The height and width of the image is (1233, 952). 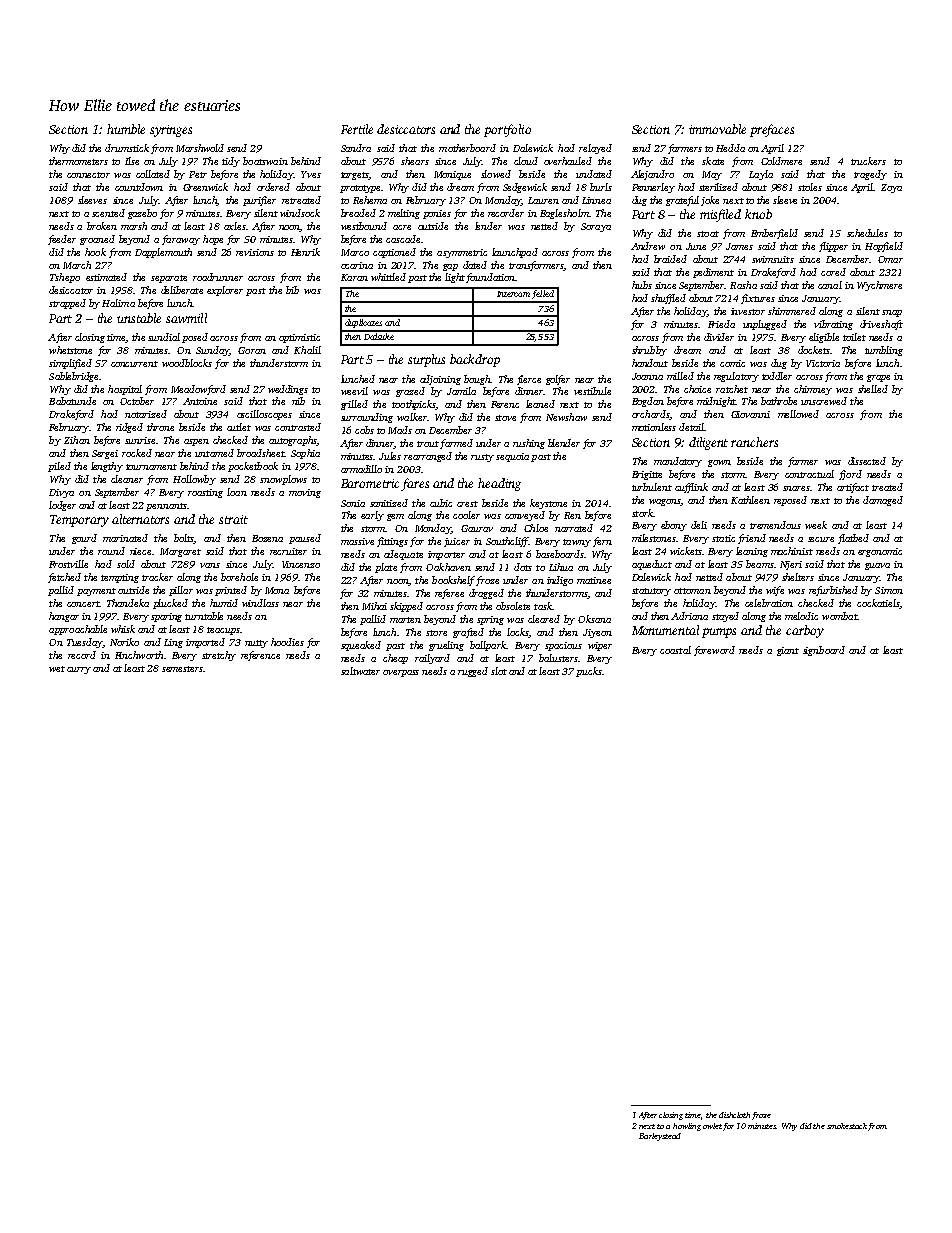 I want to click on diligent, so click(x=708, y=443).
